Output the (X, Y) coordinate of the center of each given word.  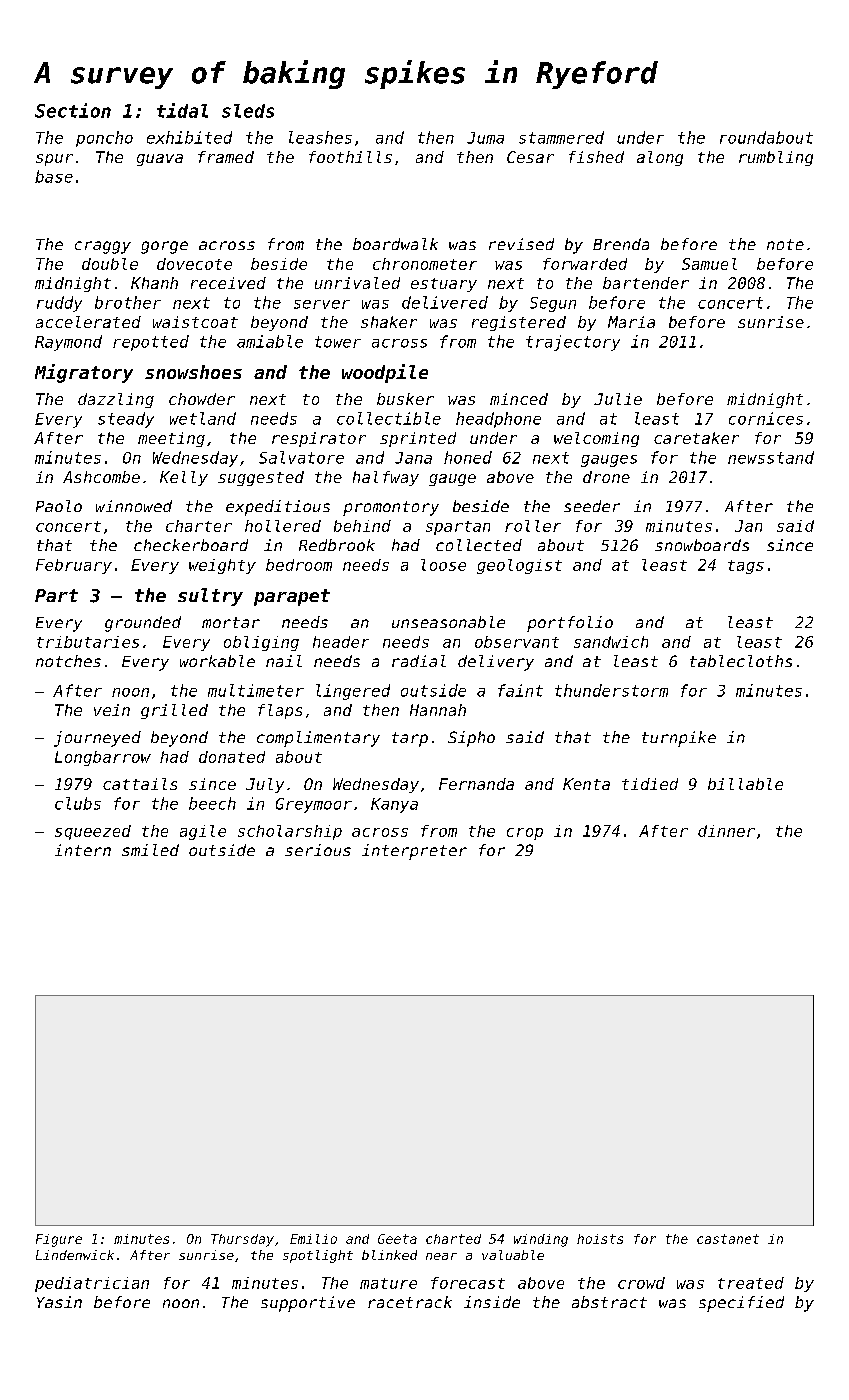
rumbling (776, 158)
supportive (308, 1304)
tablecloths (741, 661)
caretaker (696, 438)
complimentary (318, 739)
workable (217, 661)
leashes (320, 137)
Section (73, 110)
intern (83, 850)
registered (519, 323)
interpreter (414, 852)
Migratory (84, 373)
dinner (726, 831)
